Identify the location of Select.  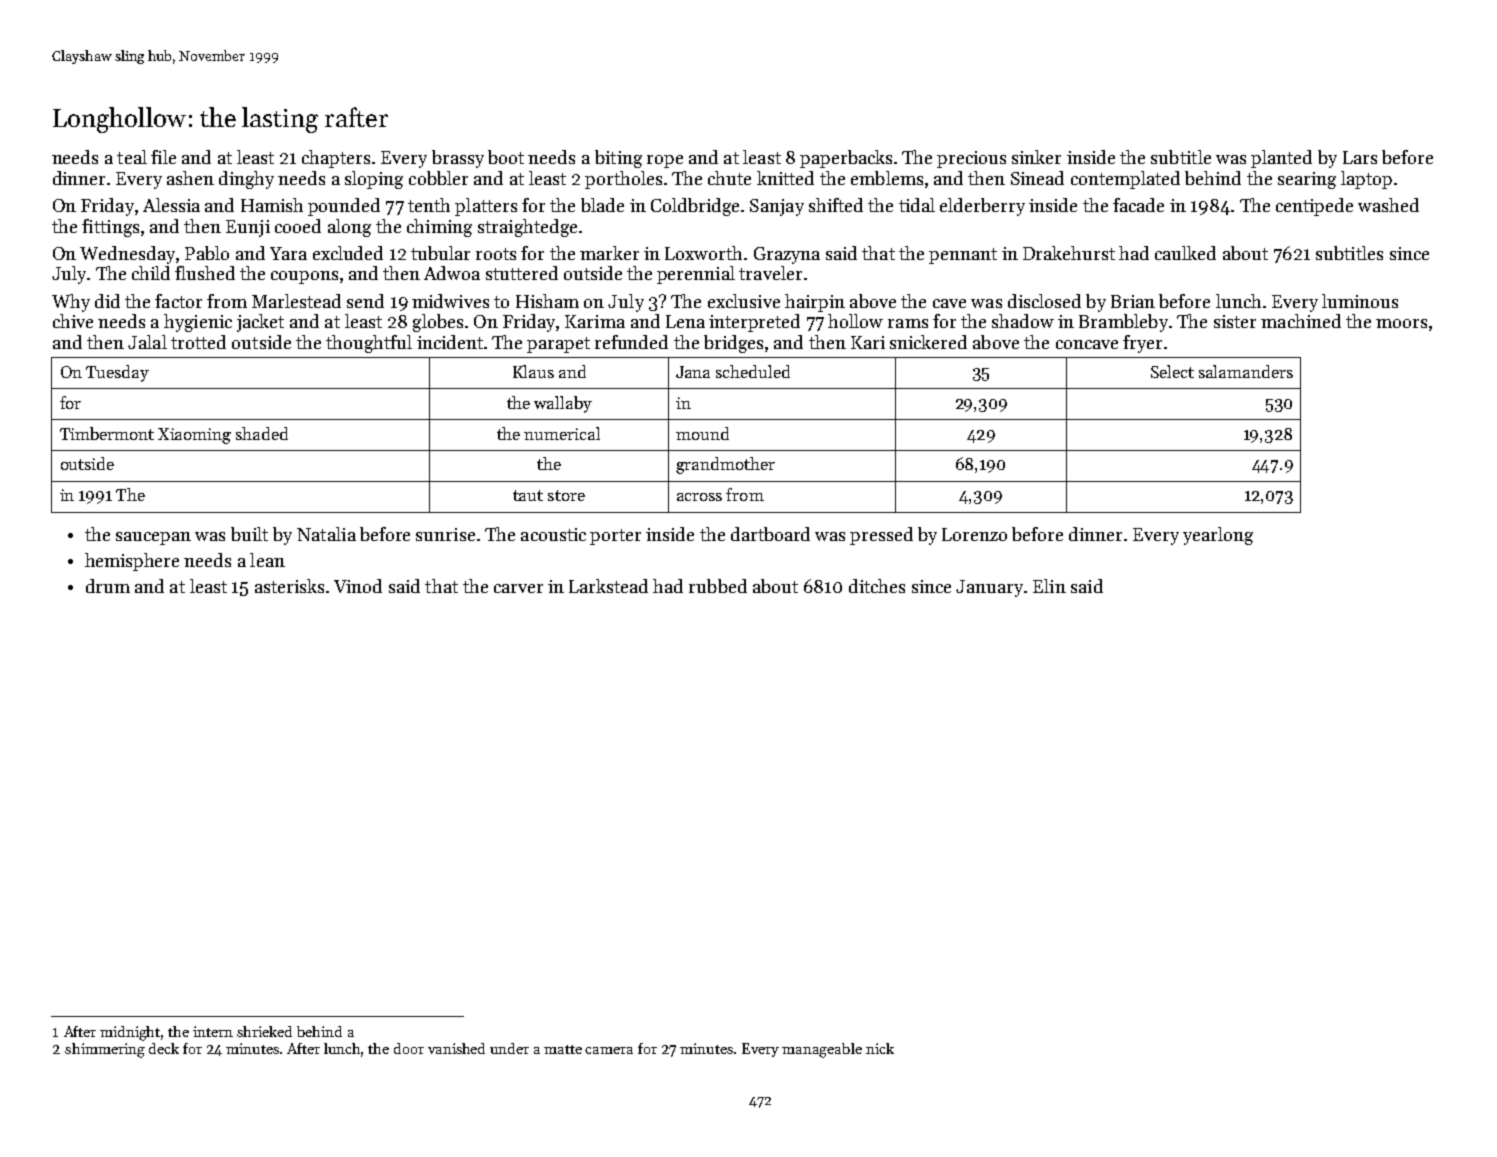
(1172, 371).
